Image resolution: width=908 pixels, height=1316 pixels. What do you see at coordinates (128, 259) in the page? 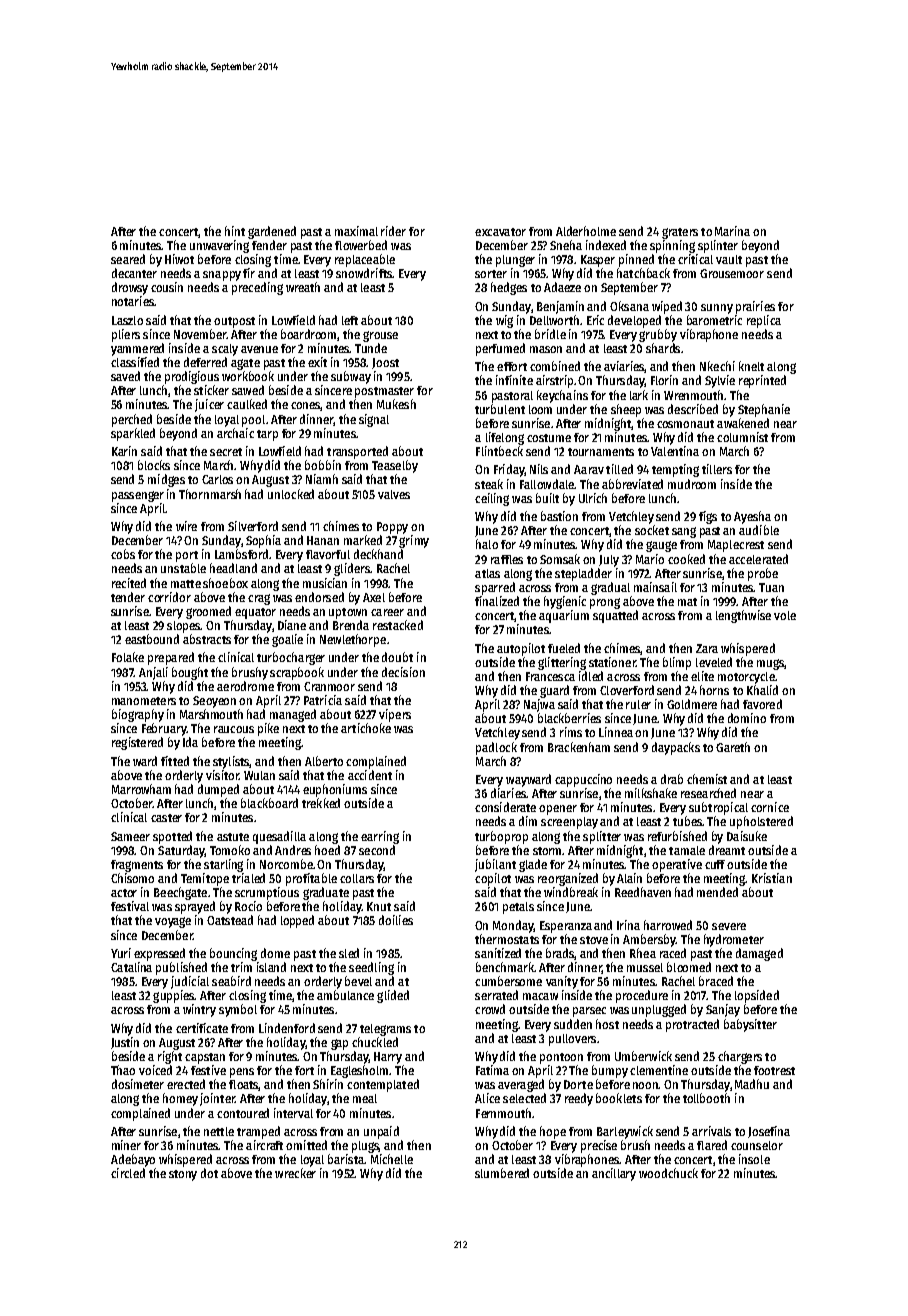
I see `seared` at bounding box center [128, 259].
